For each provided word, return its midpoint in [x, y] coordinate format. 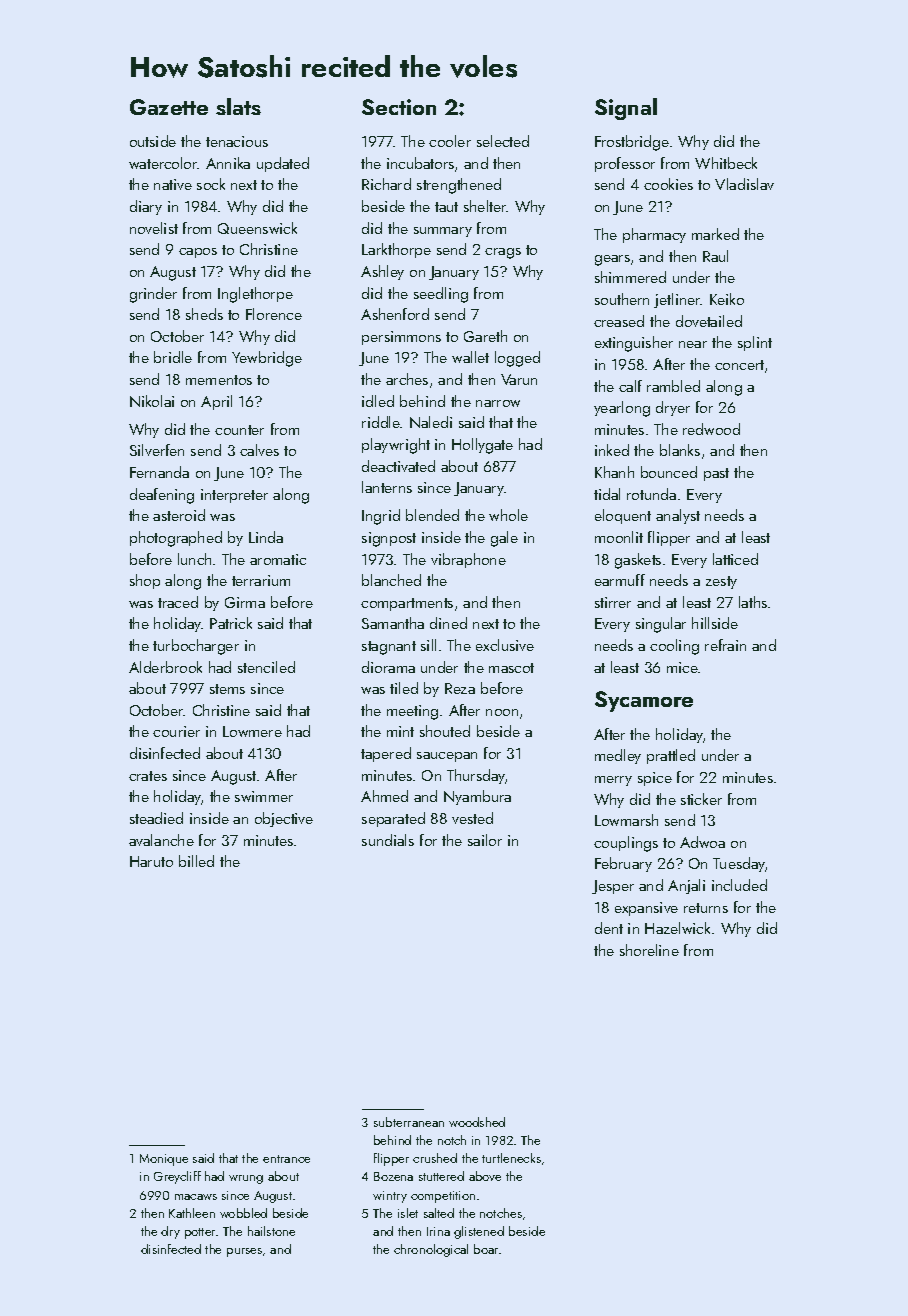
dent [609, 928]
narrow [498, 403]
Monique [164, 1160]
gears [612, 260]
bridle [173, 357]
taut [446, 207]
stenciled [266, 667]
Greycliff [177, 1177]
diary [146, 207]
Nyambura [477, 797]
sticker [701, 799]
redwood [711, 429]
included [739, 885]
